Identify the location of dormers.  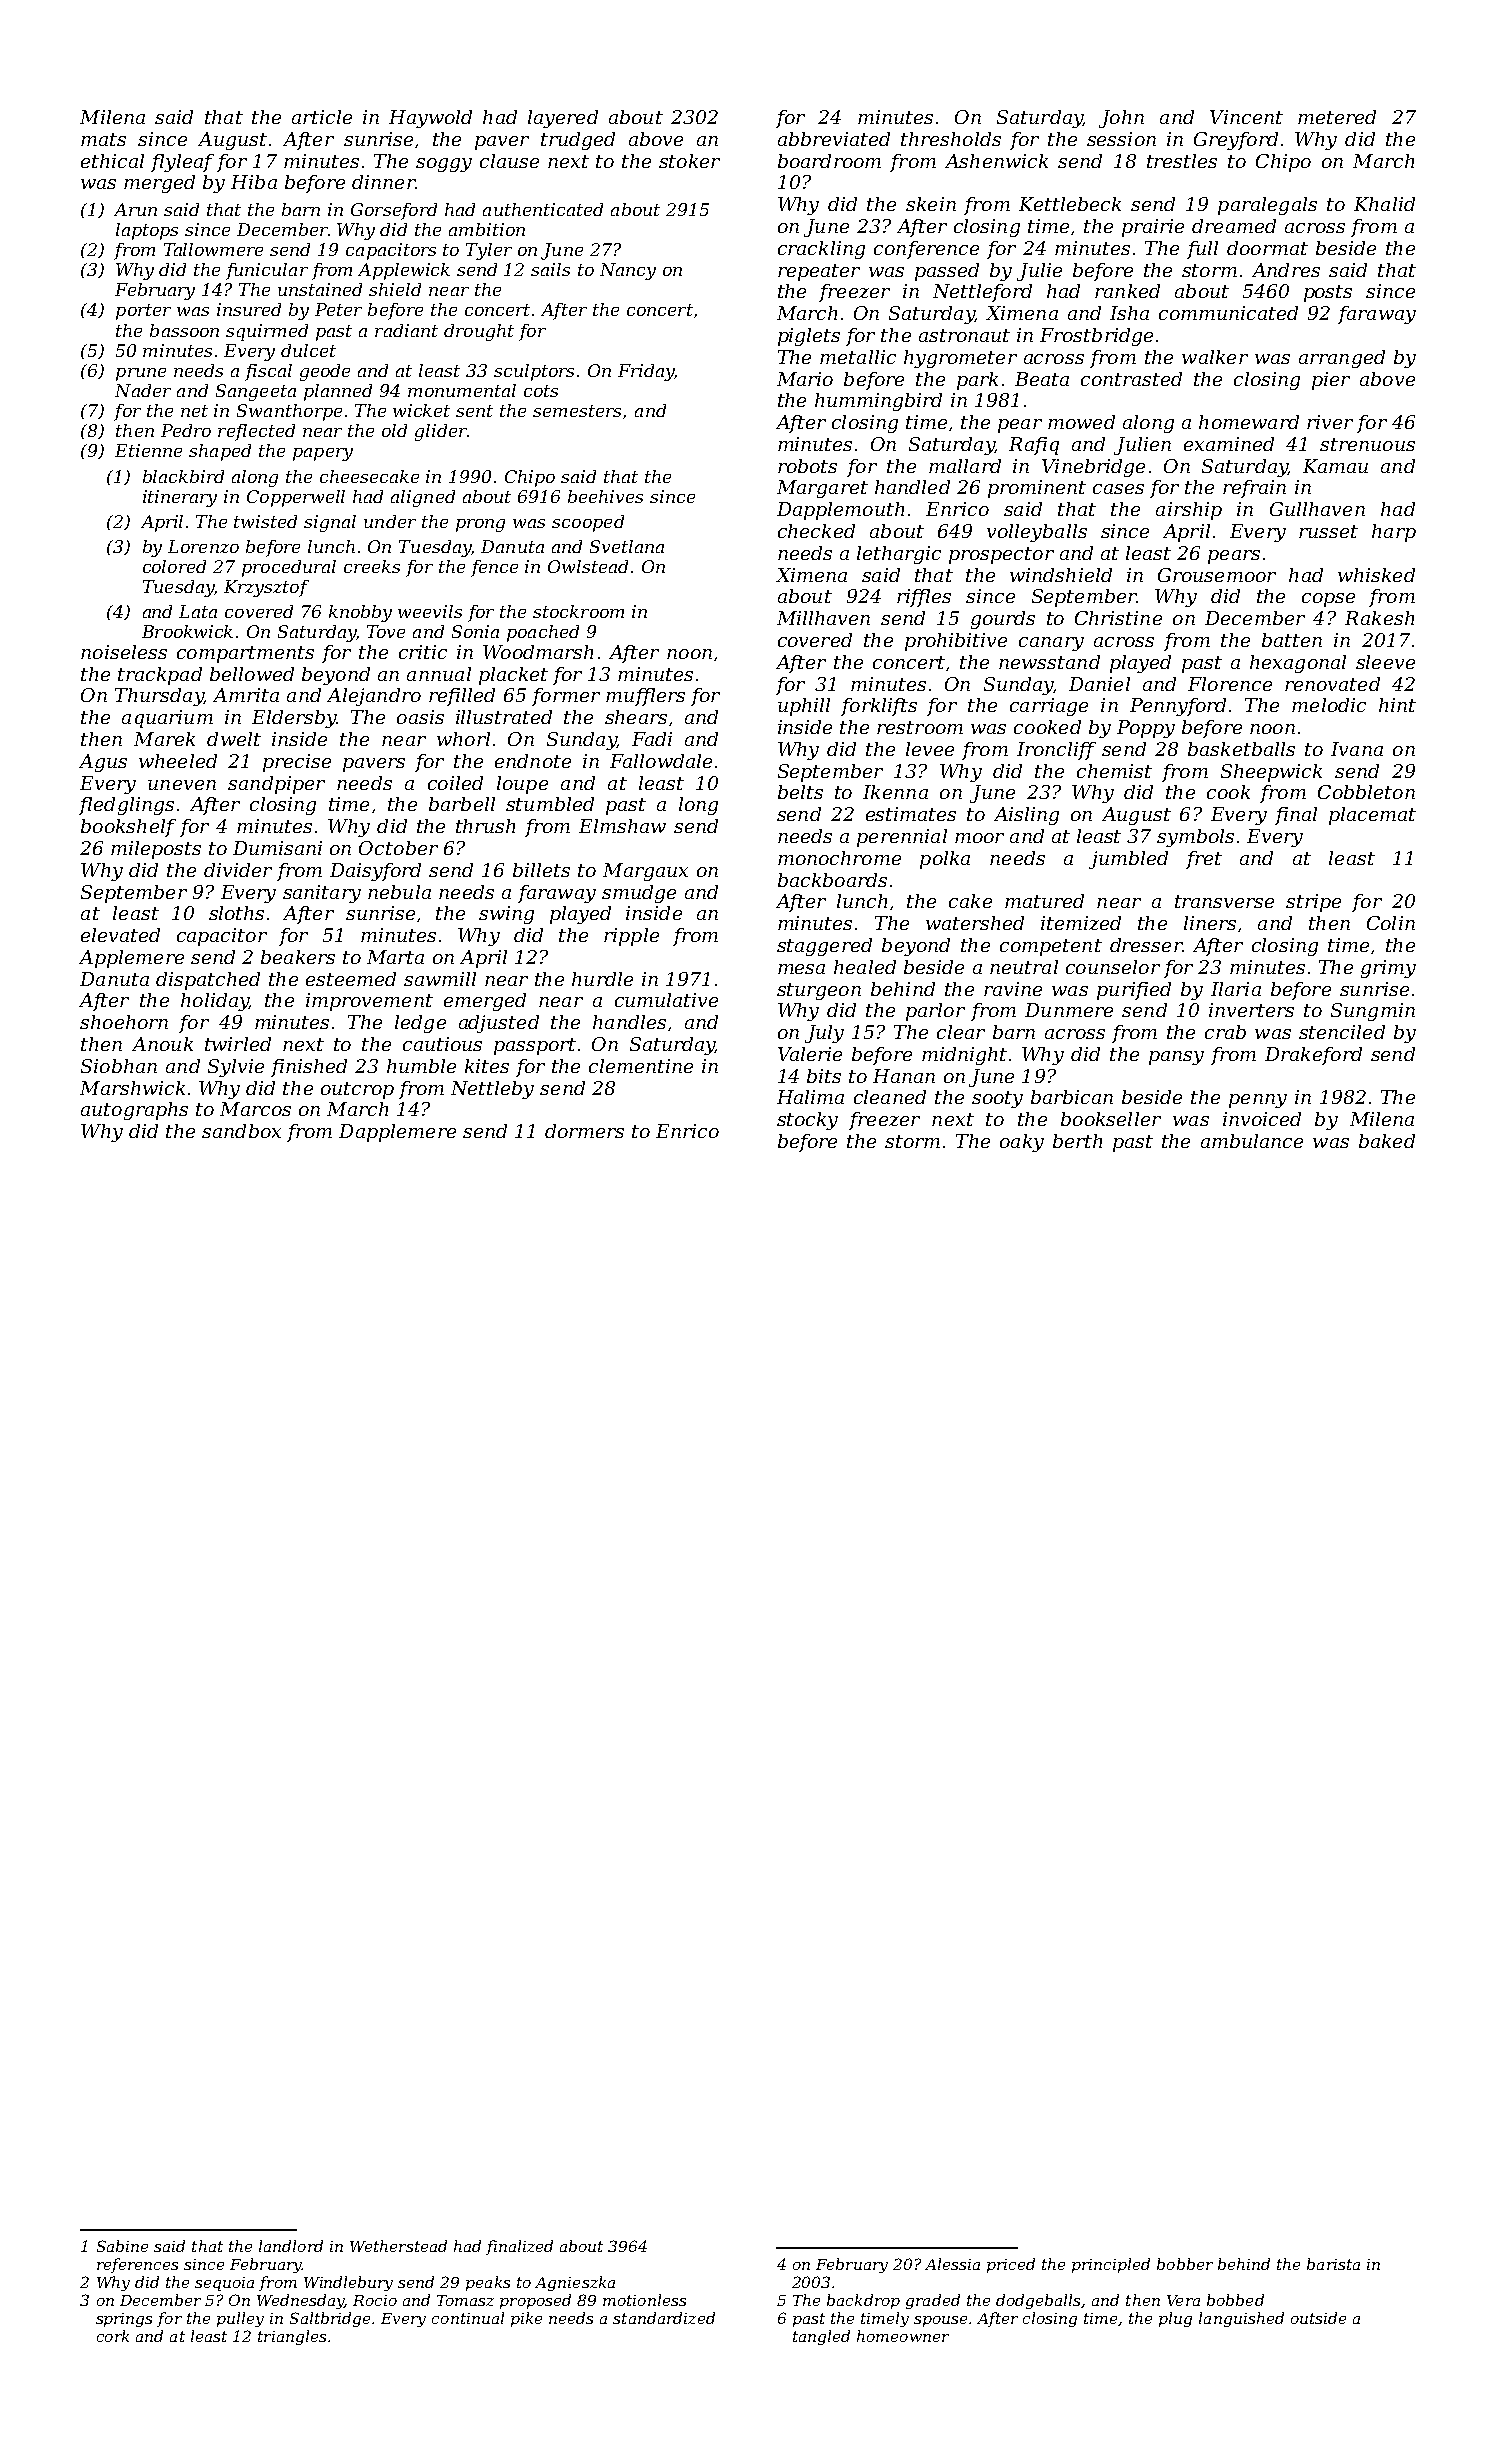
(584, 1131).
